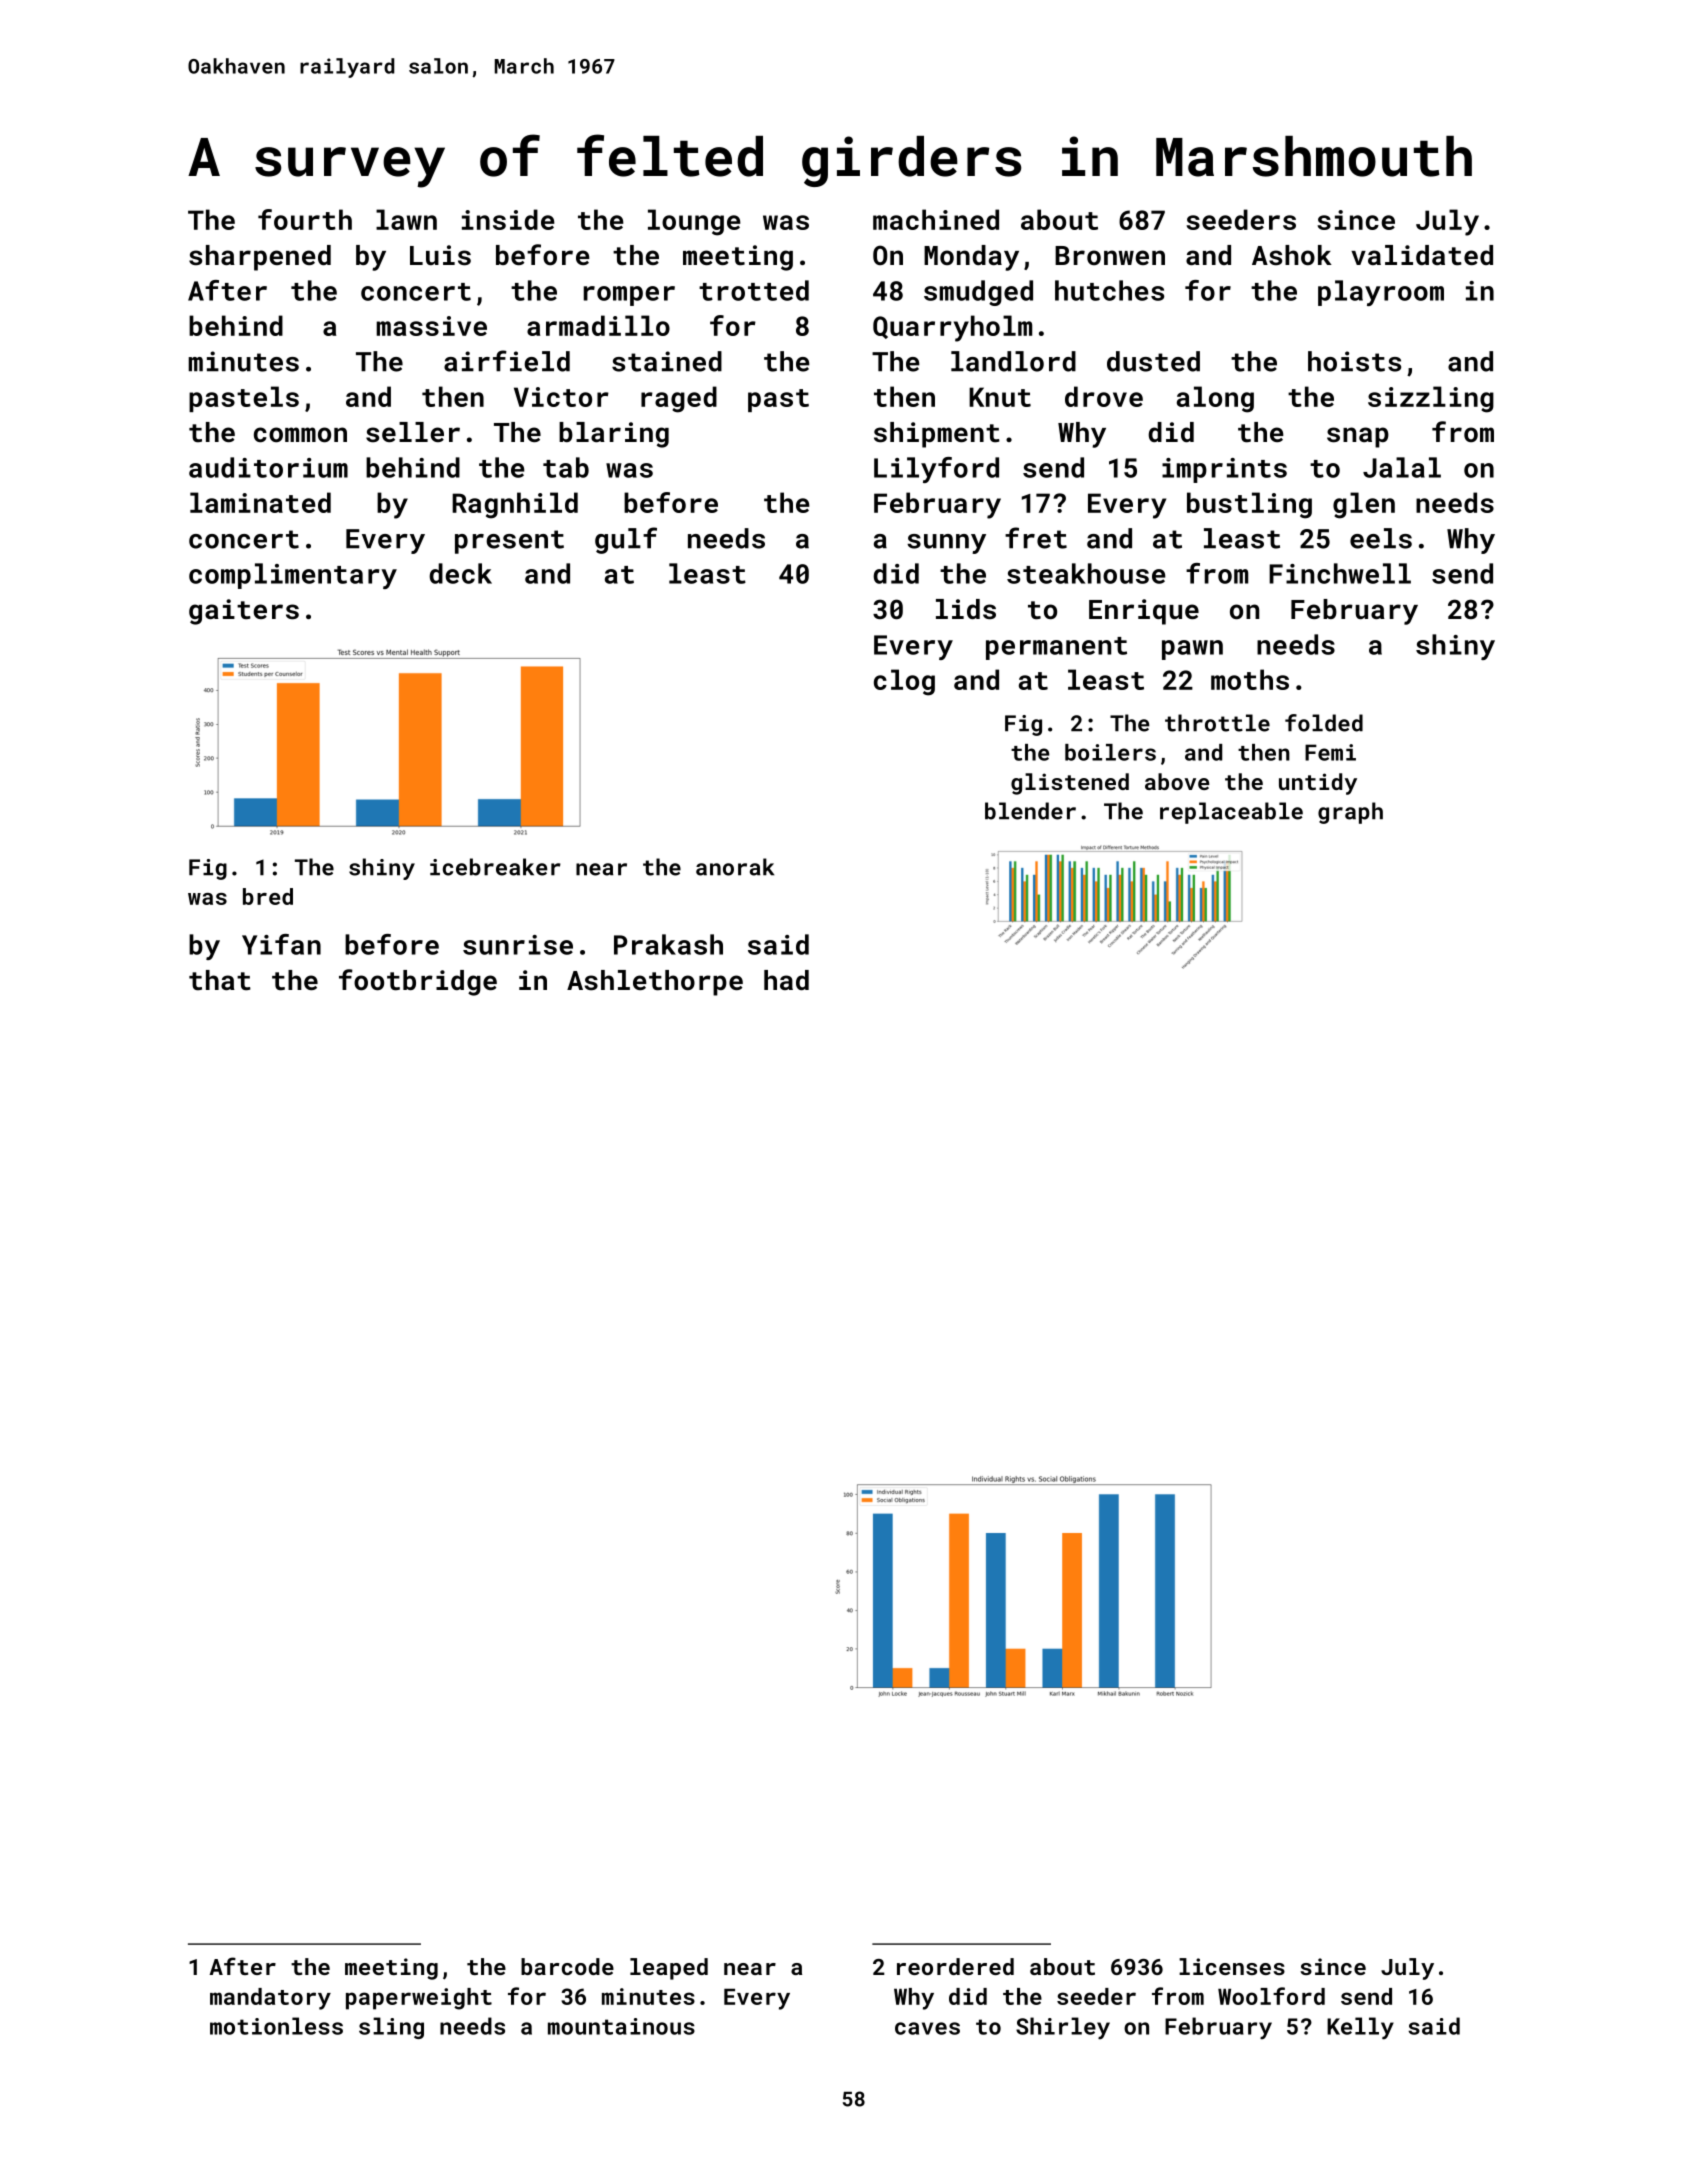 The height and width of the document is (2178, 1683). I want to click on footbridge, so click(418, 982).
